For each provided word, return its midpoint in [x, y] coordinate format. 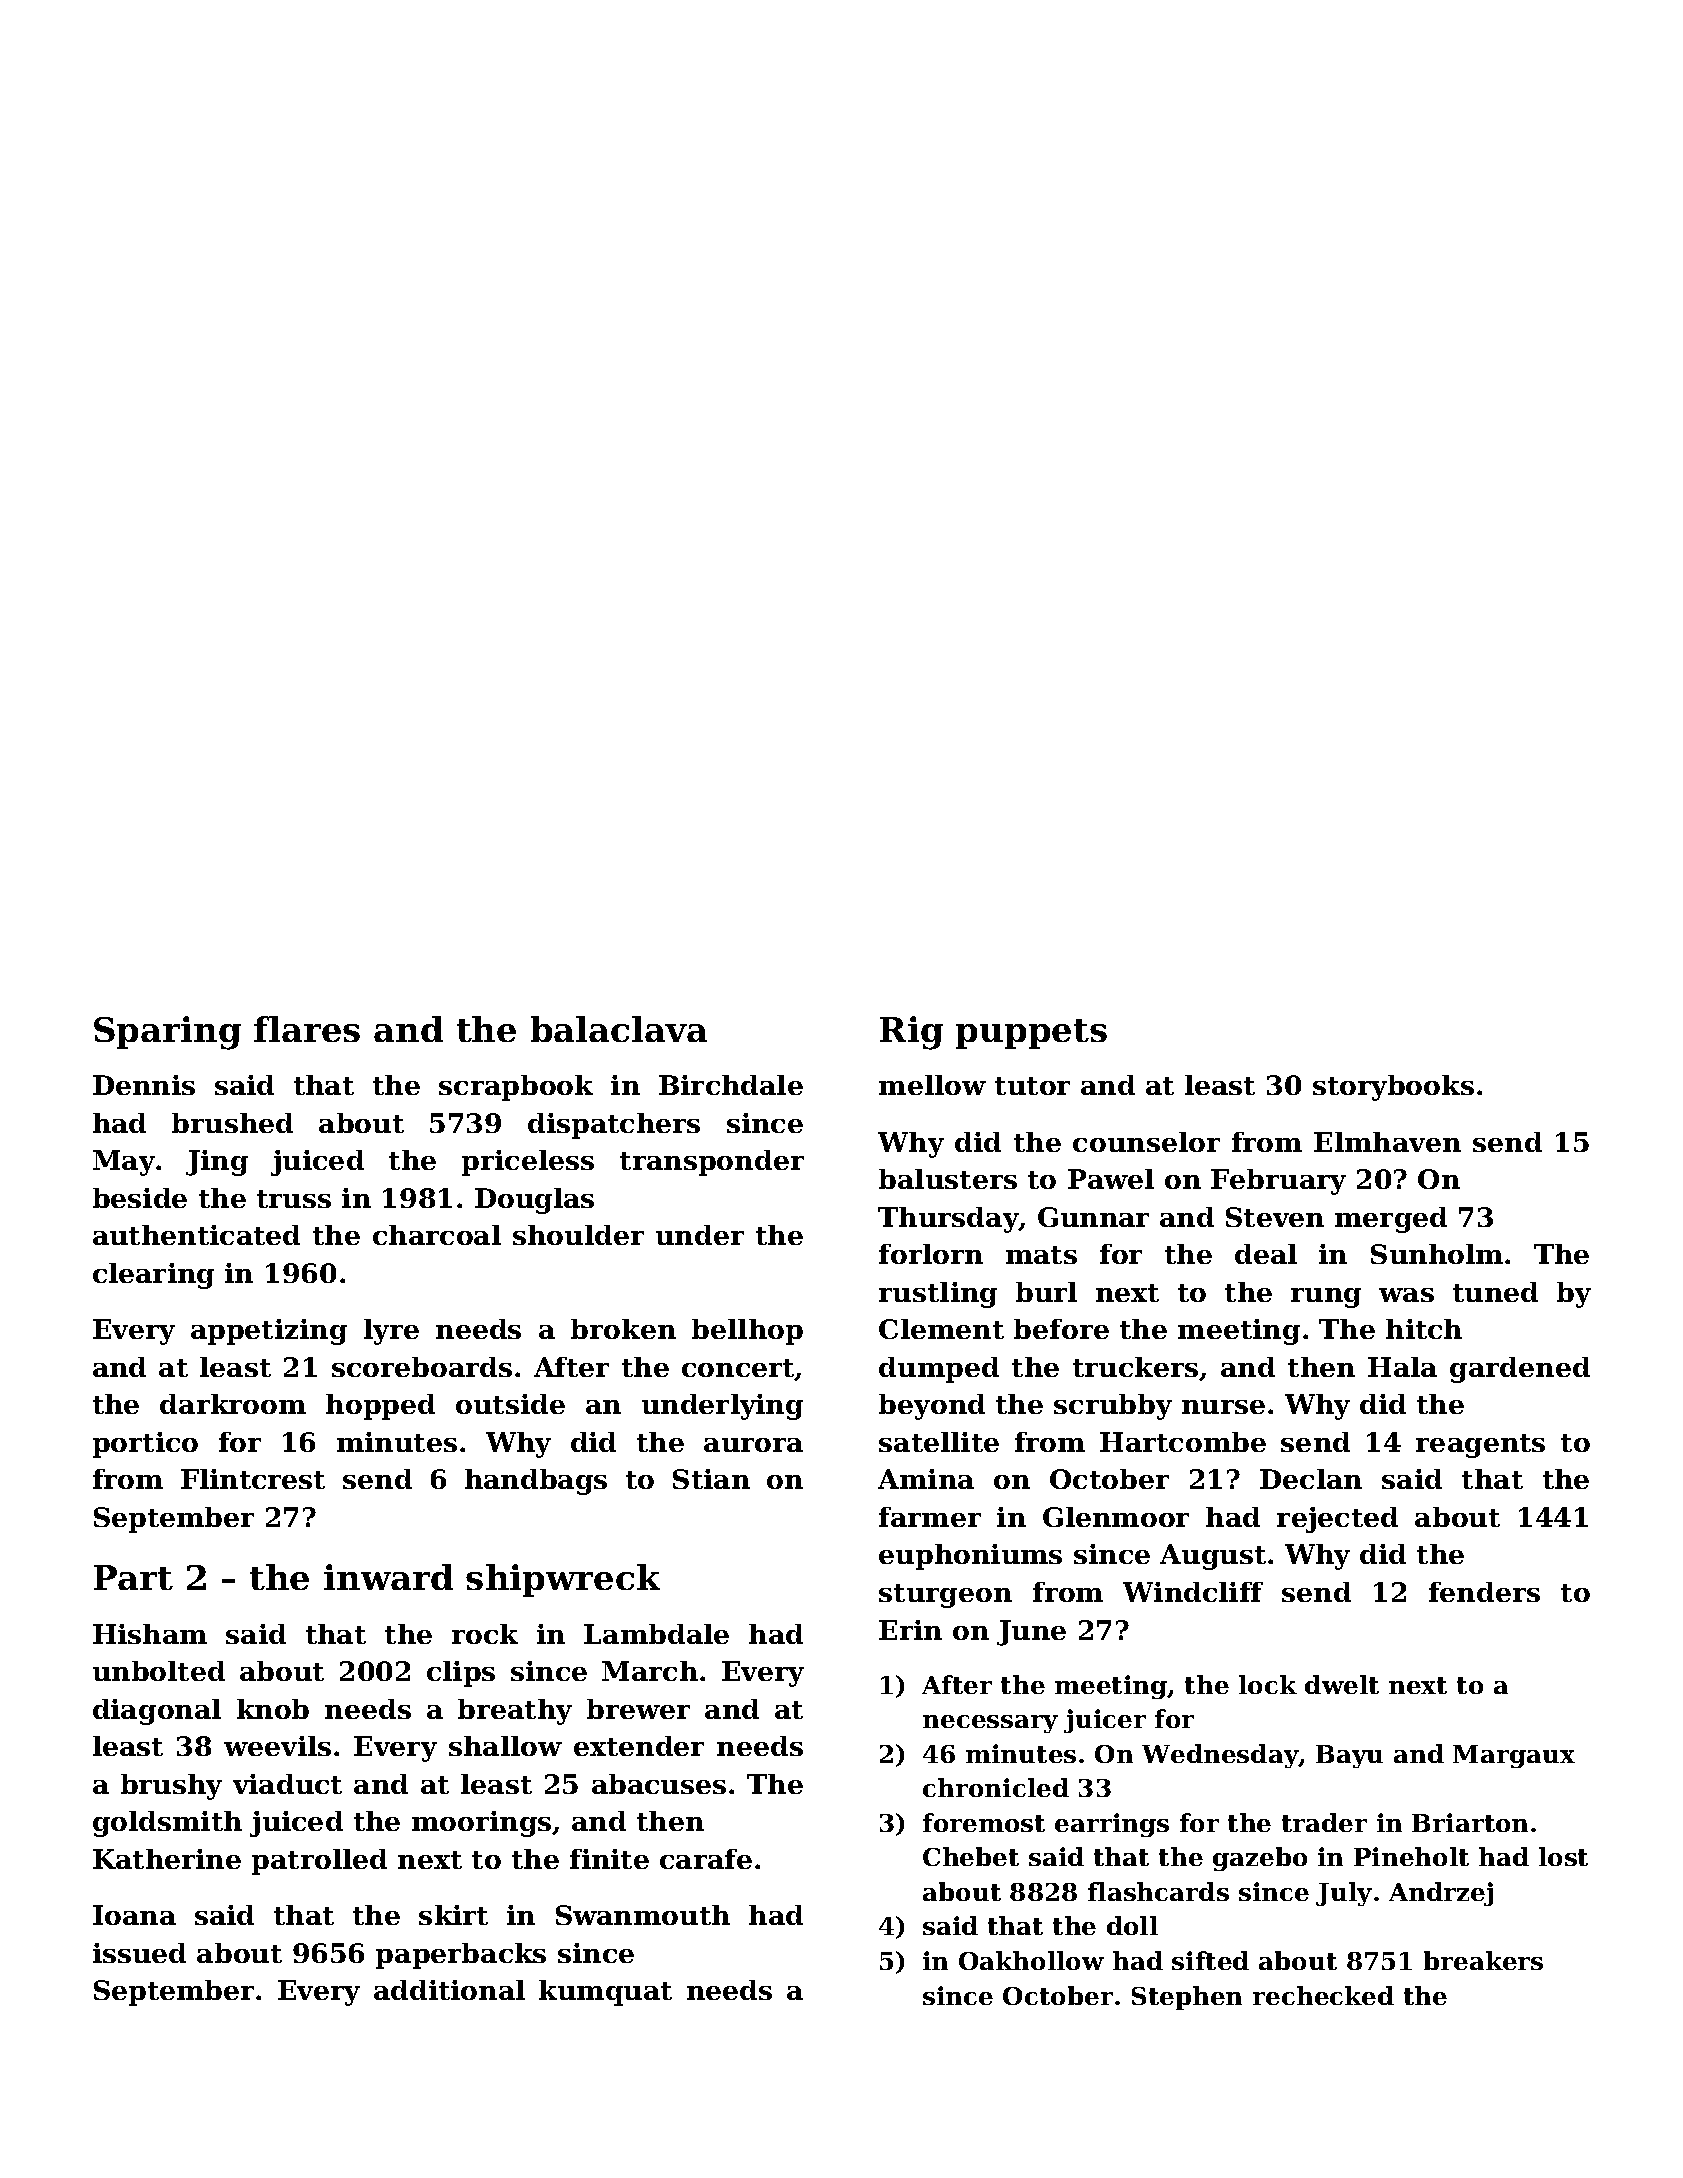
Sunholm [1437, 1254]
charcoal [437, 1235]
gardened [1520, 1370]
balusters [948, 1179]
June [1031, 1633]
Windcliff [1193, 1592]
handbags [536, 1482]
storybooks [1393, 1088]
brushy [171, 1787]
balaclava [619, 1029]
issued [139, 1953]
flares [307, 1029]
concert [738, 1369]
